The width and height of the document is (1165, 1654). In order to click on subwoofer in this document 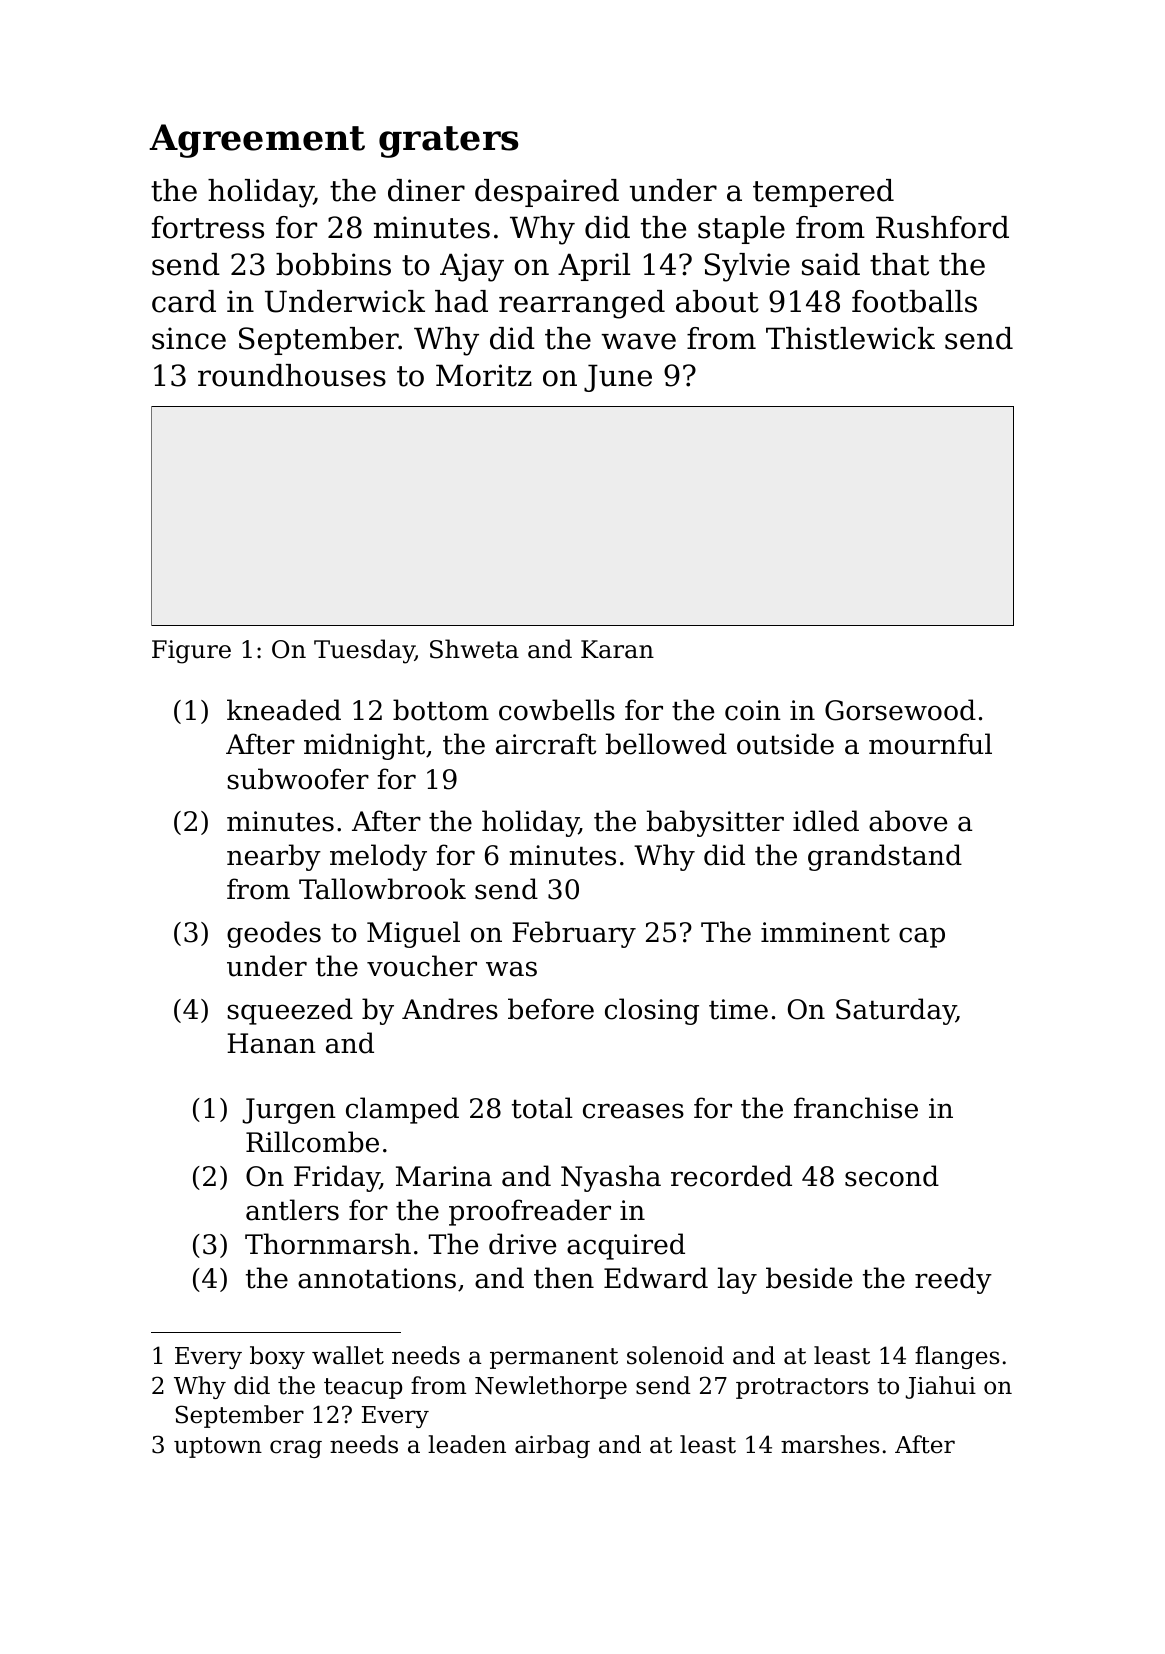, I will do `click(298, 779)`.
